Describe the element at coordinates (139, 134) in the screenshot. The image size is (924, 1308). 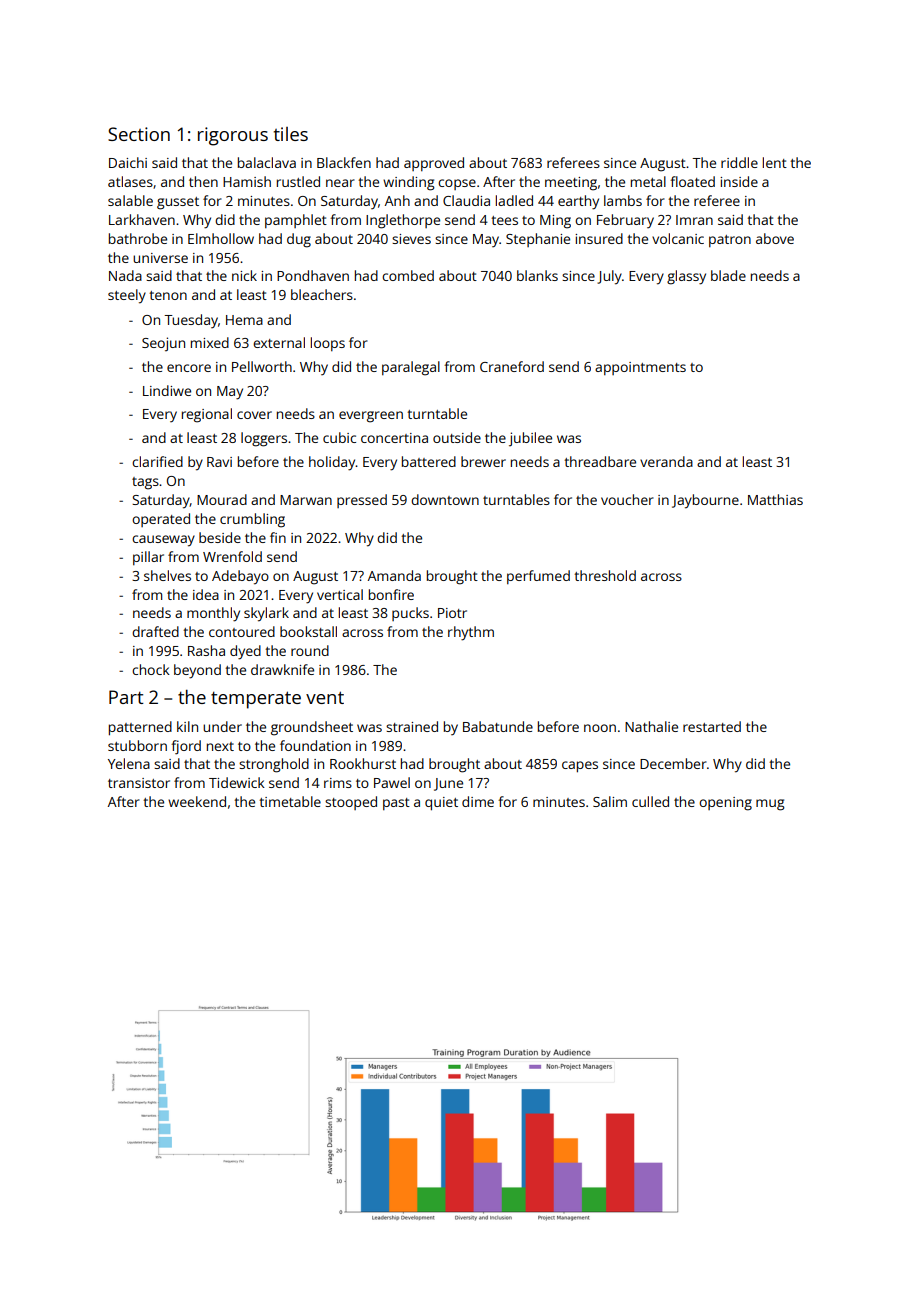
I see `Section` at that location.
